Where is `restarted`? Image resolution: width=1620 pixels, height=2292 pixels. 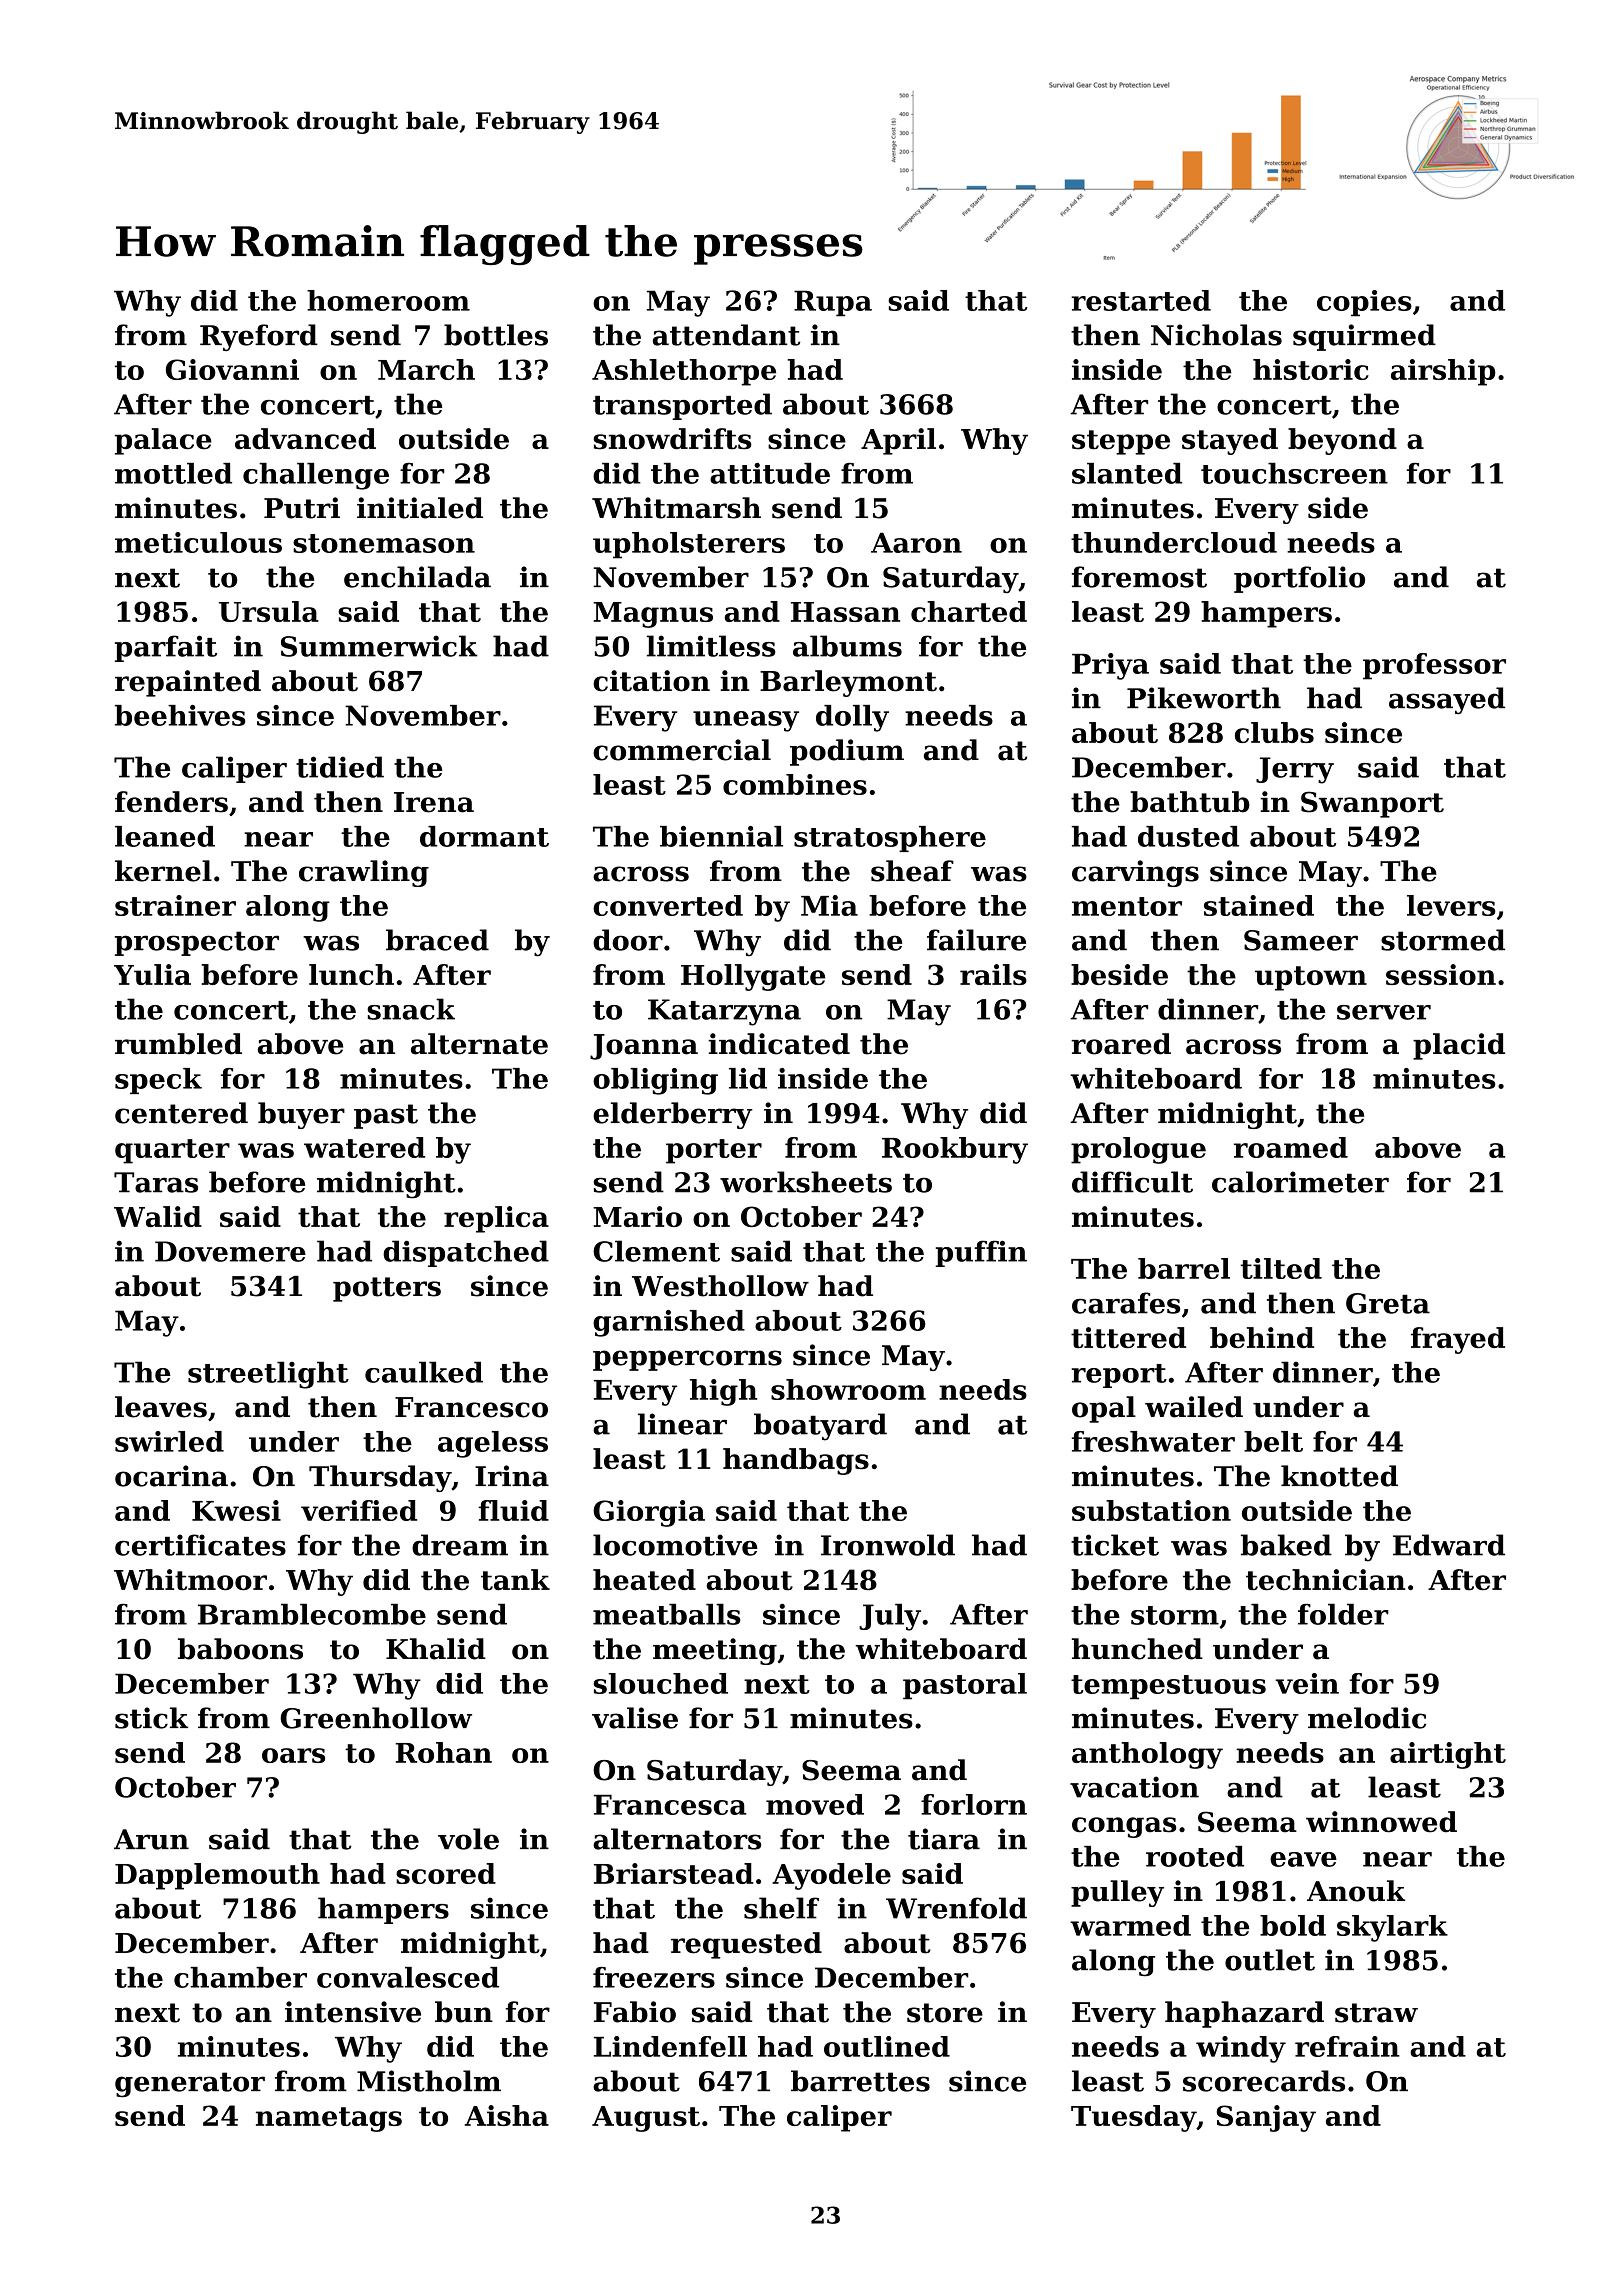 restarted is located at coordinates (1141, 300).
